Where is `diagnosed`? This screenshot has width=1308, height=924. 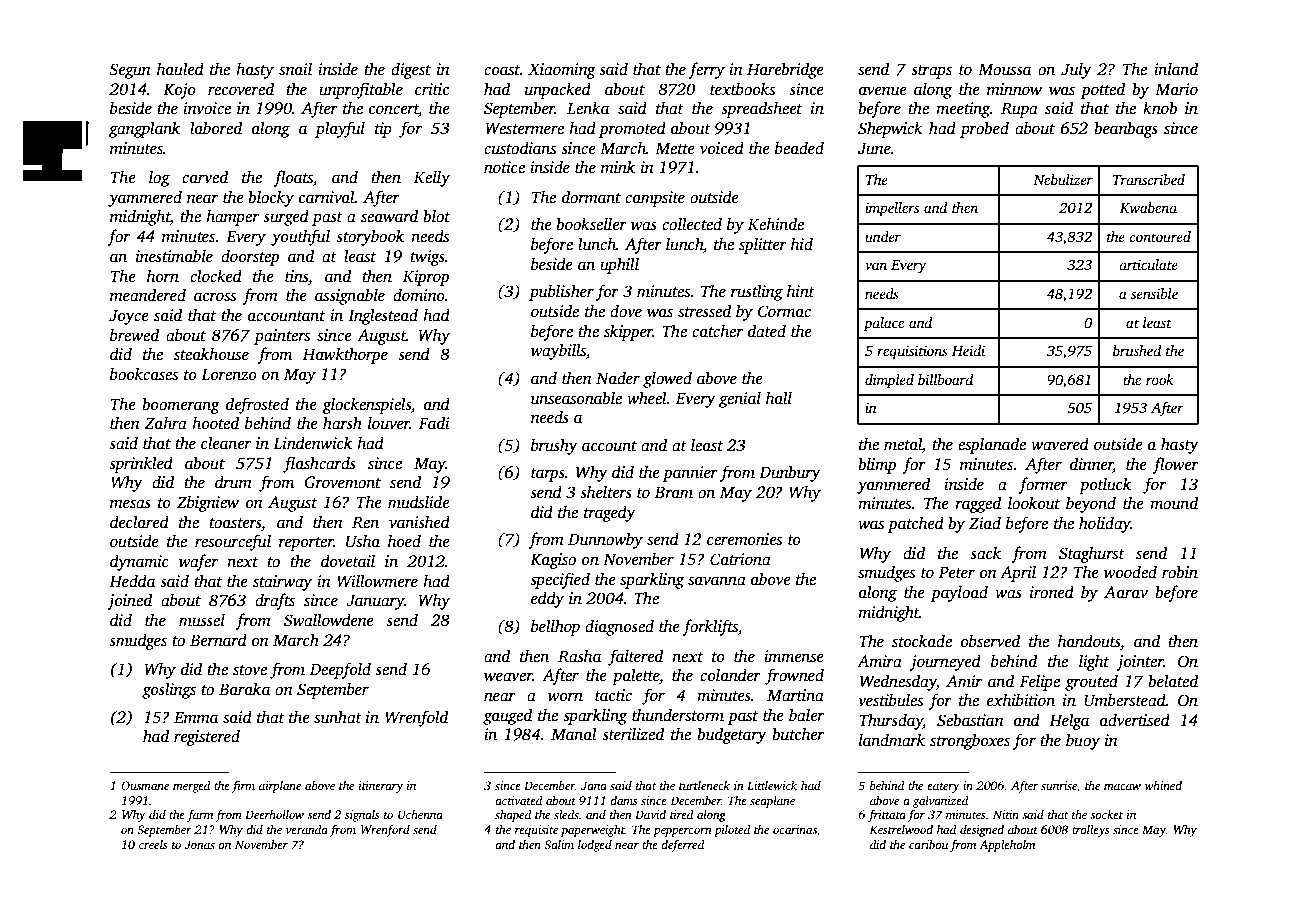
diagnosed is located at coordinates (619, 627).
